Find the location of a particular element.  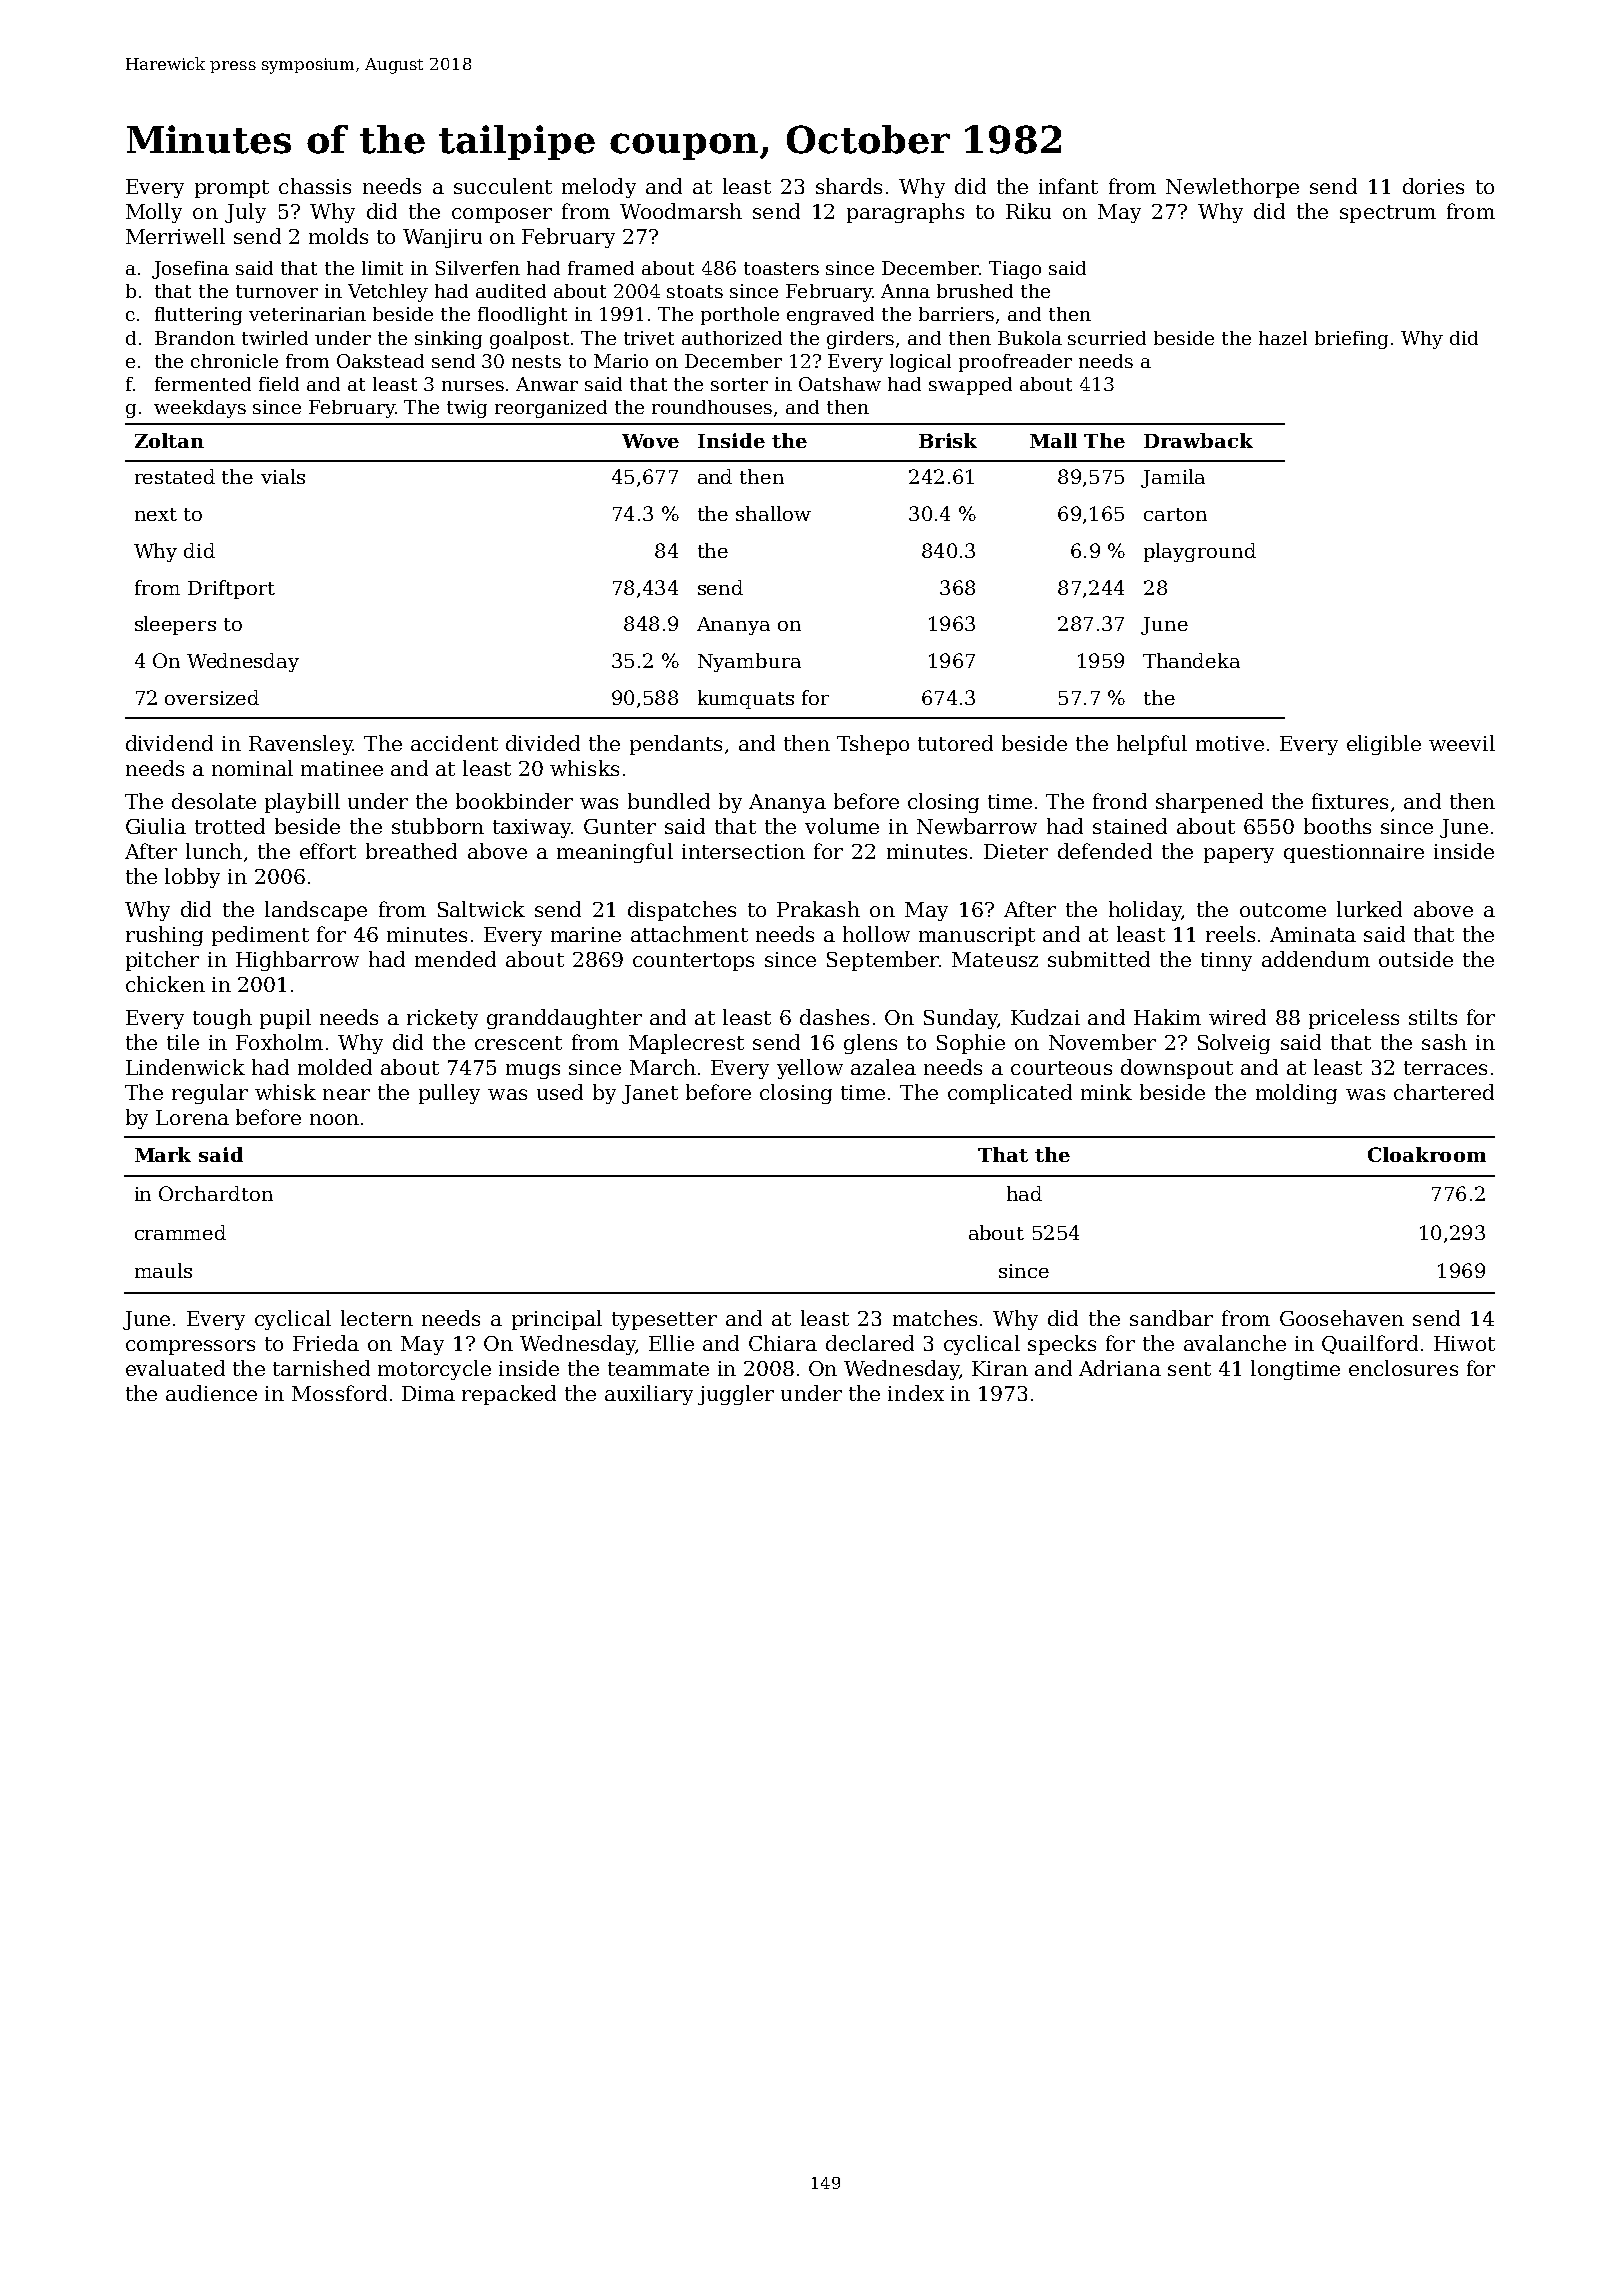

divided is located at coordinates (543, 743).
